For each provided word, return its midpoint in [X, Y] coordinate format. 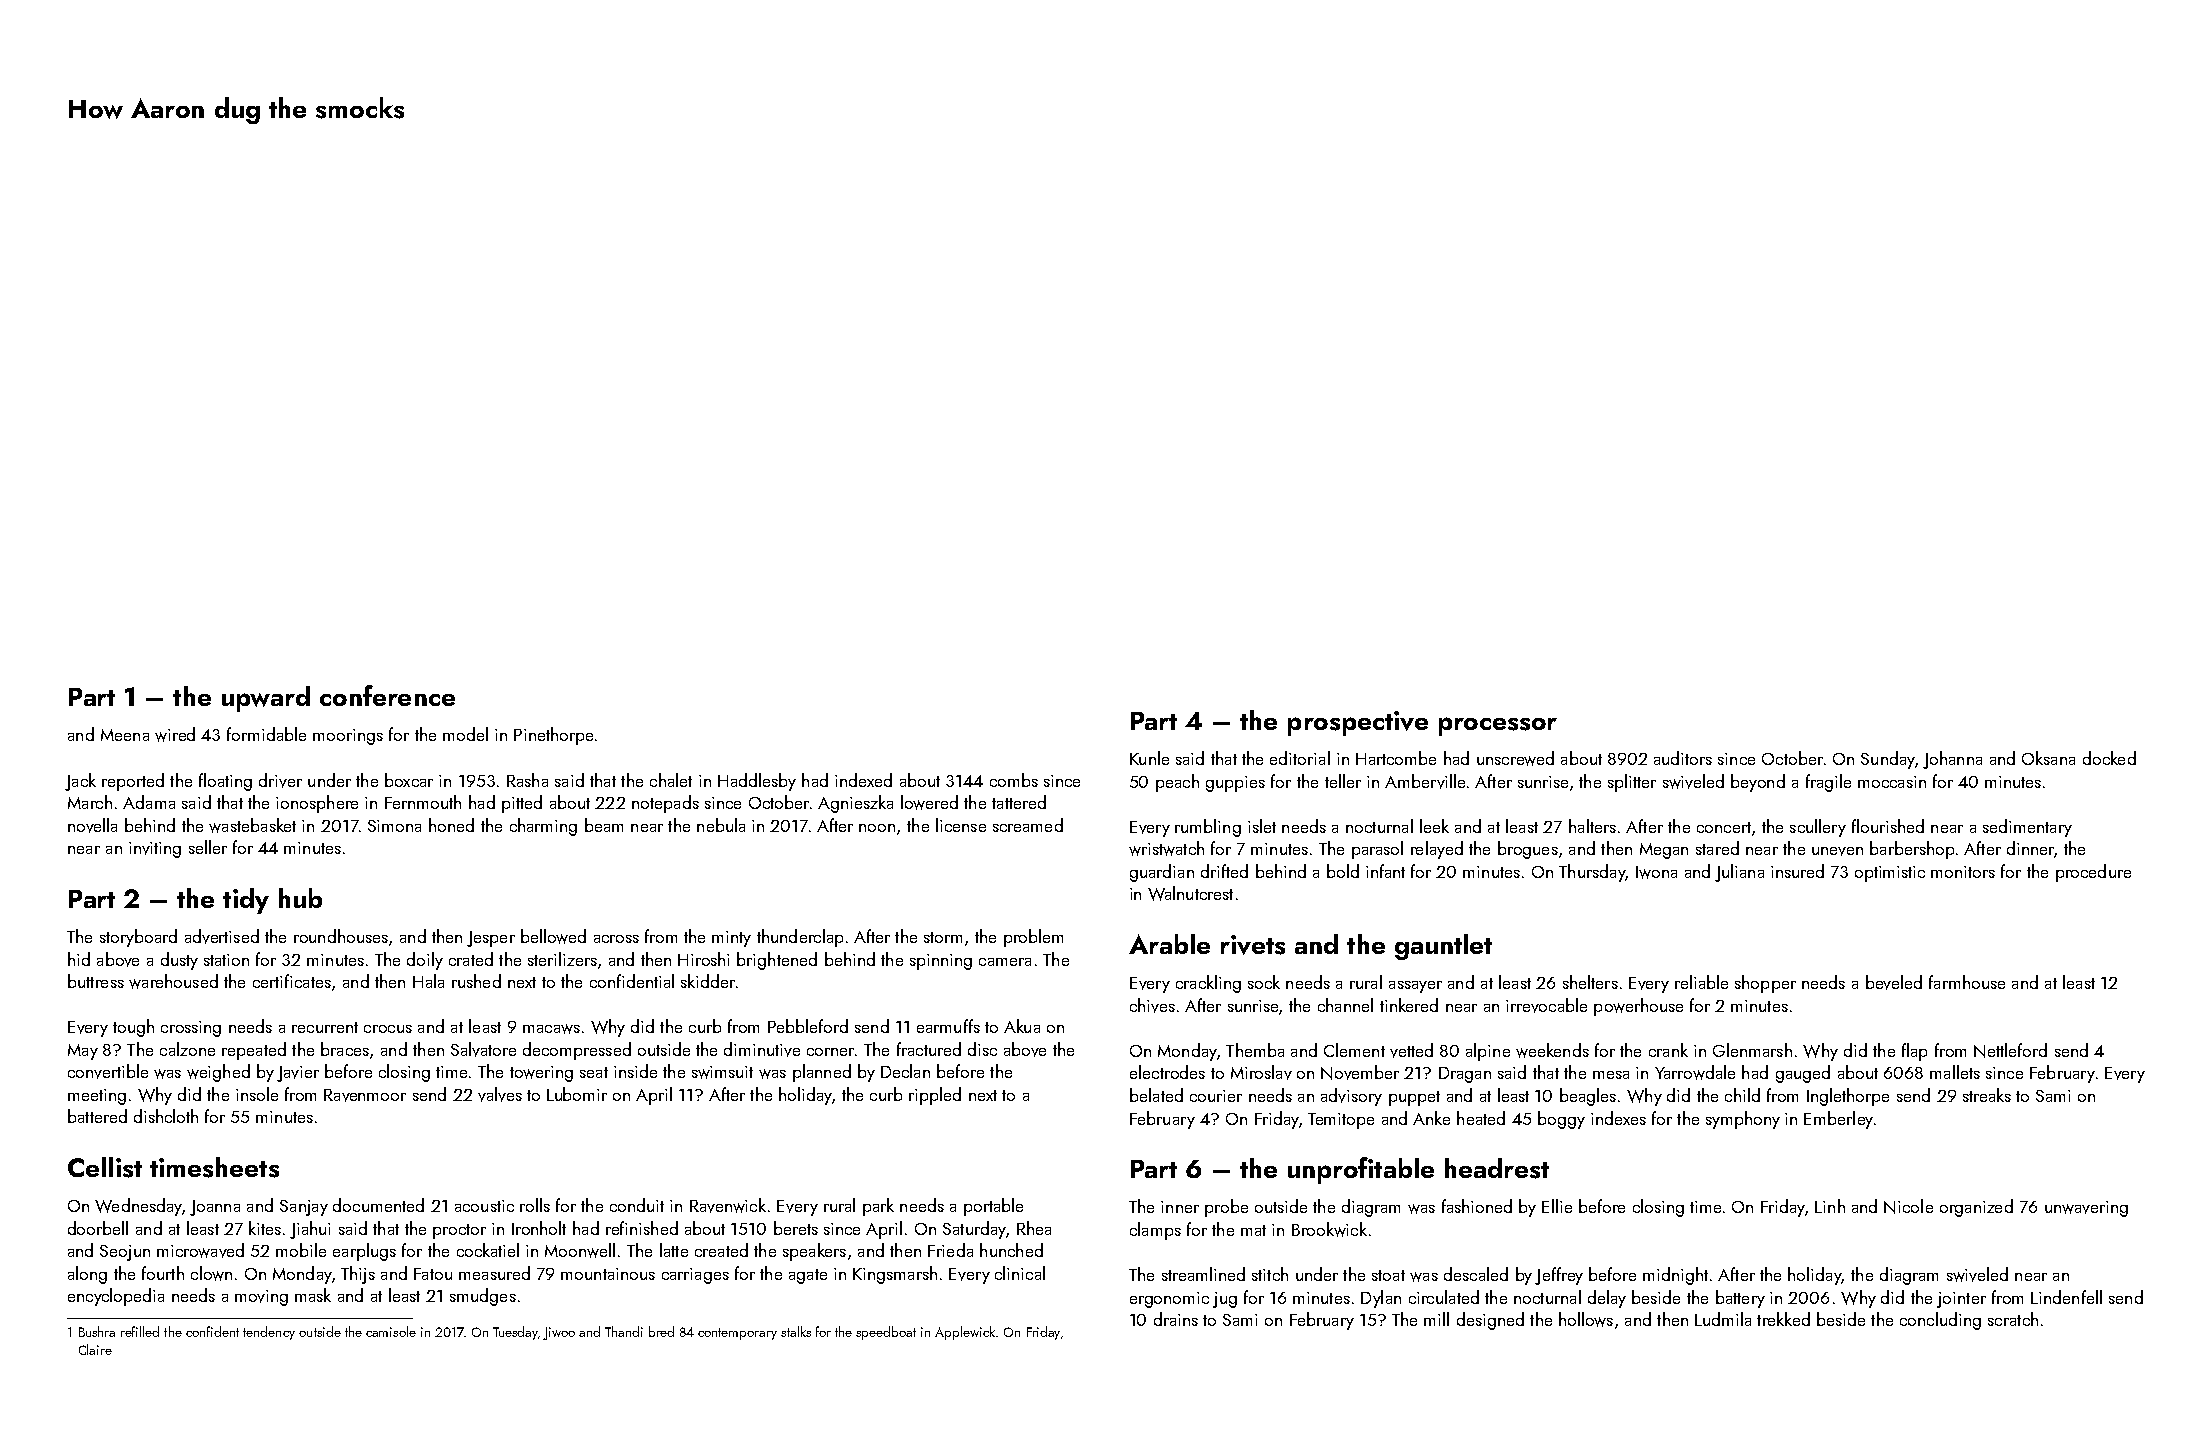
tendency [269, 1333]
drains [1176, 1319]
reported [133, 782]
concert [1724, 827]
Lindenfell [2066, 1297]
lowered [929, 802]
